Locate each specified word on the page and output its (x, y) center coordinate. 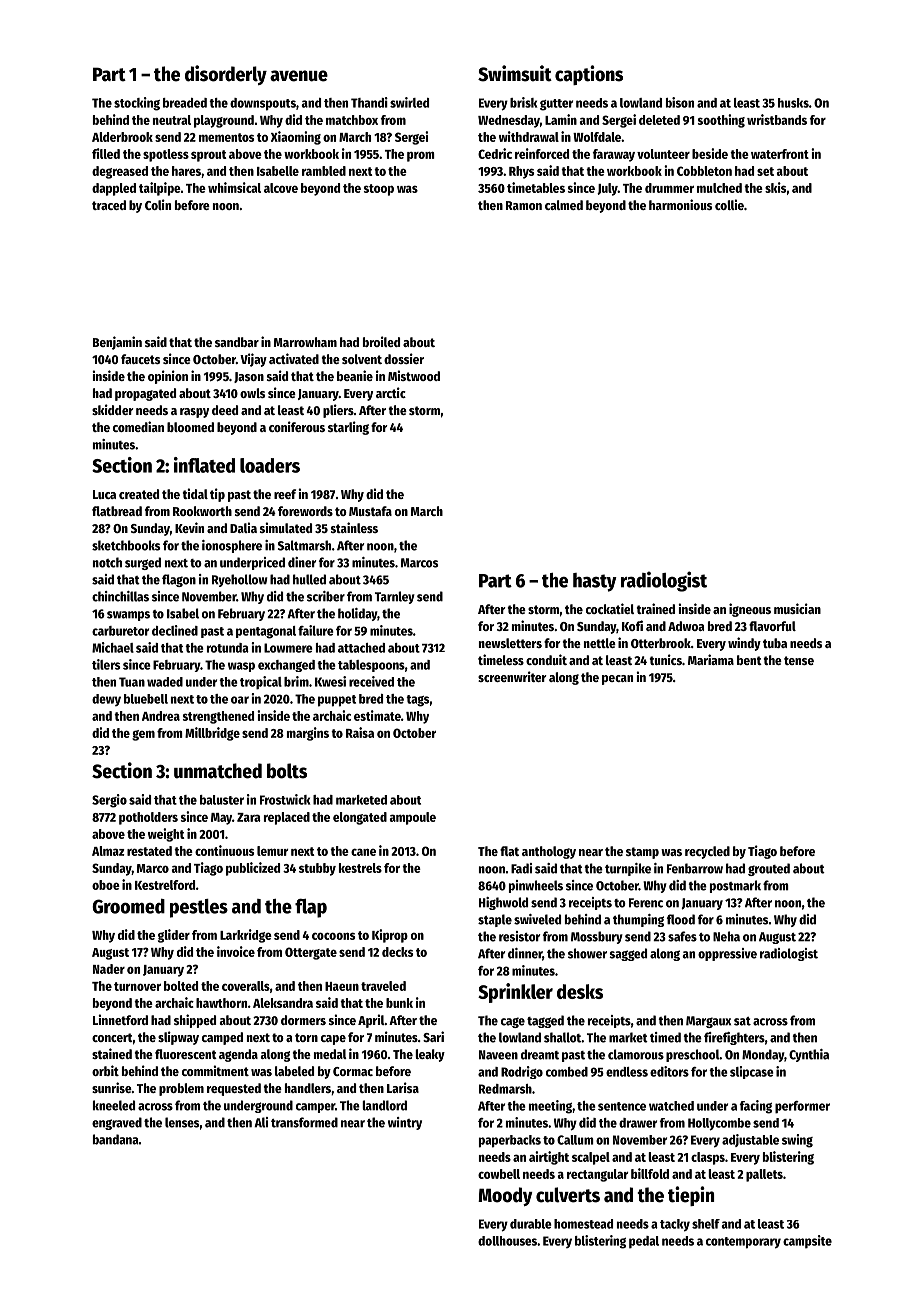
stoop (379, 190)
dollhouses (507, 1241)
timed (665, 1037)
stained (112, 1053)
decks (397, 952)
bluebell (146, 699)
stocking (137, 104)
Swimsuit (515, 73)
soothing (721, 121)
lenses (182, 1122)
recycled (707, 852)
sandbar (237, 342)
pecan (617, 680)
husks (793, 103)
